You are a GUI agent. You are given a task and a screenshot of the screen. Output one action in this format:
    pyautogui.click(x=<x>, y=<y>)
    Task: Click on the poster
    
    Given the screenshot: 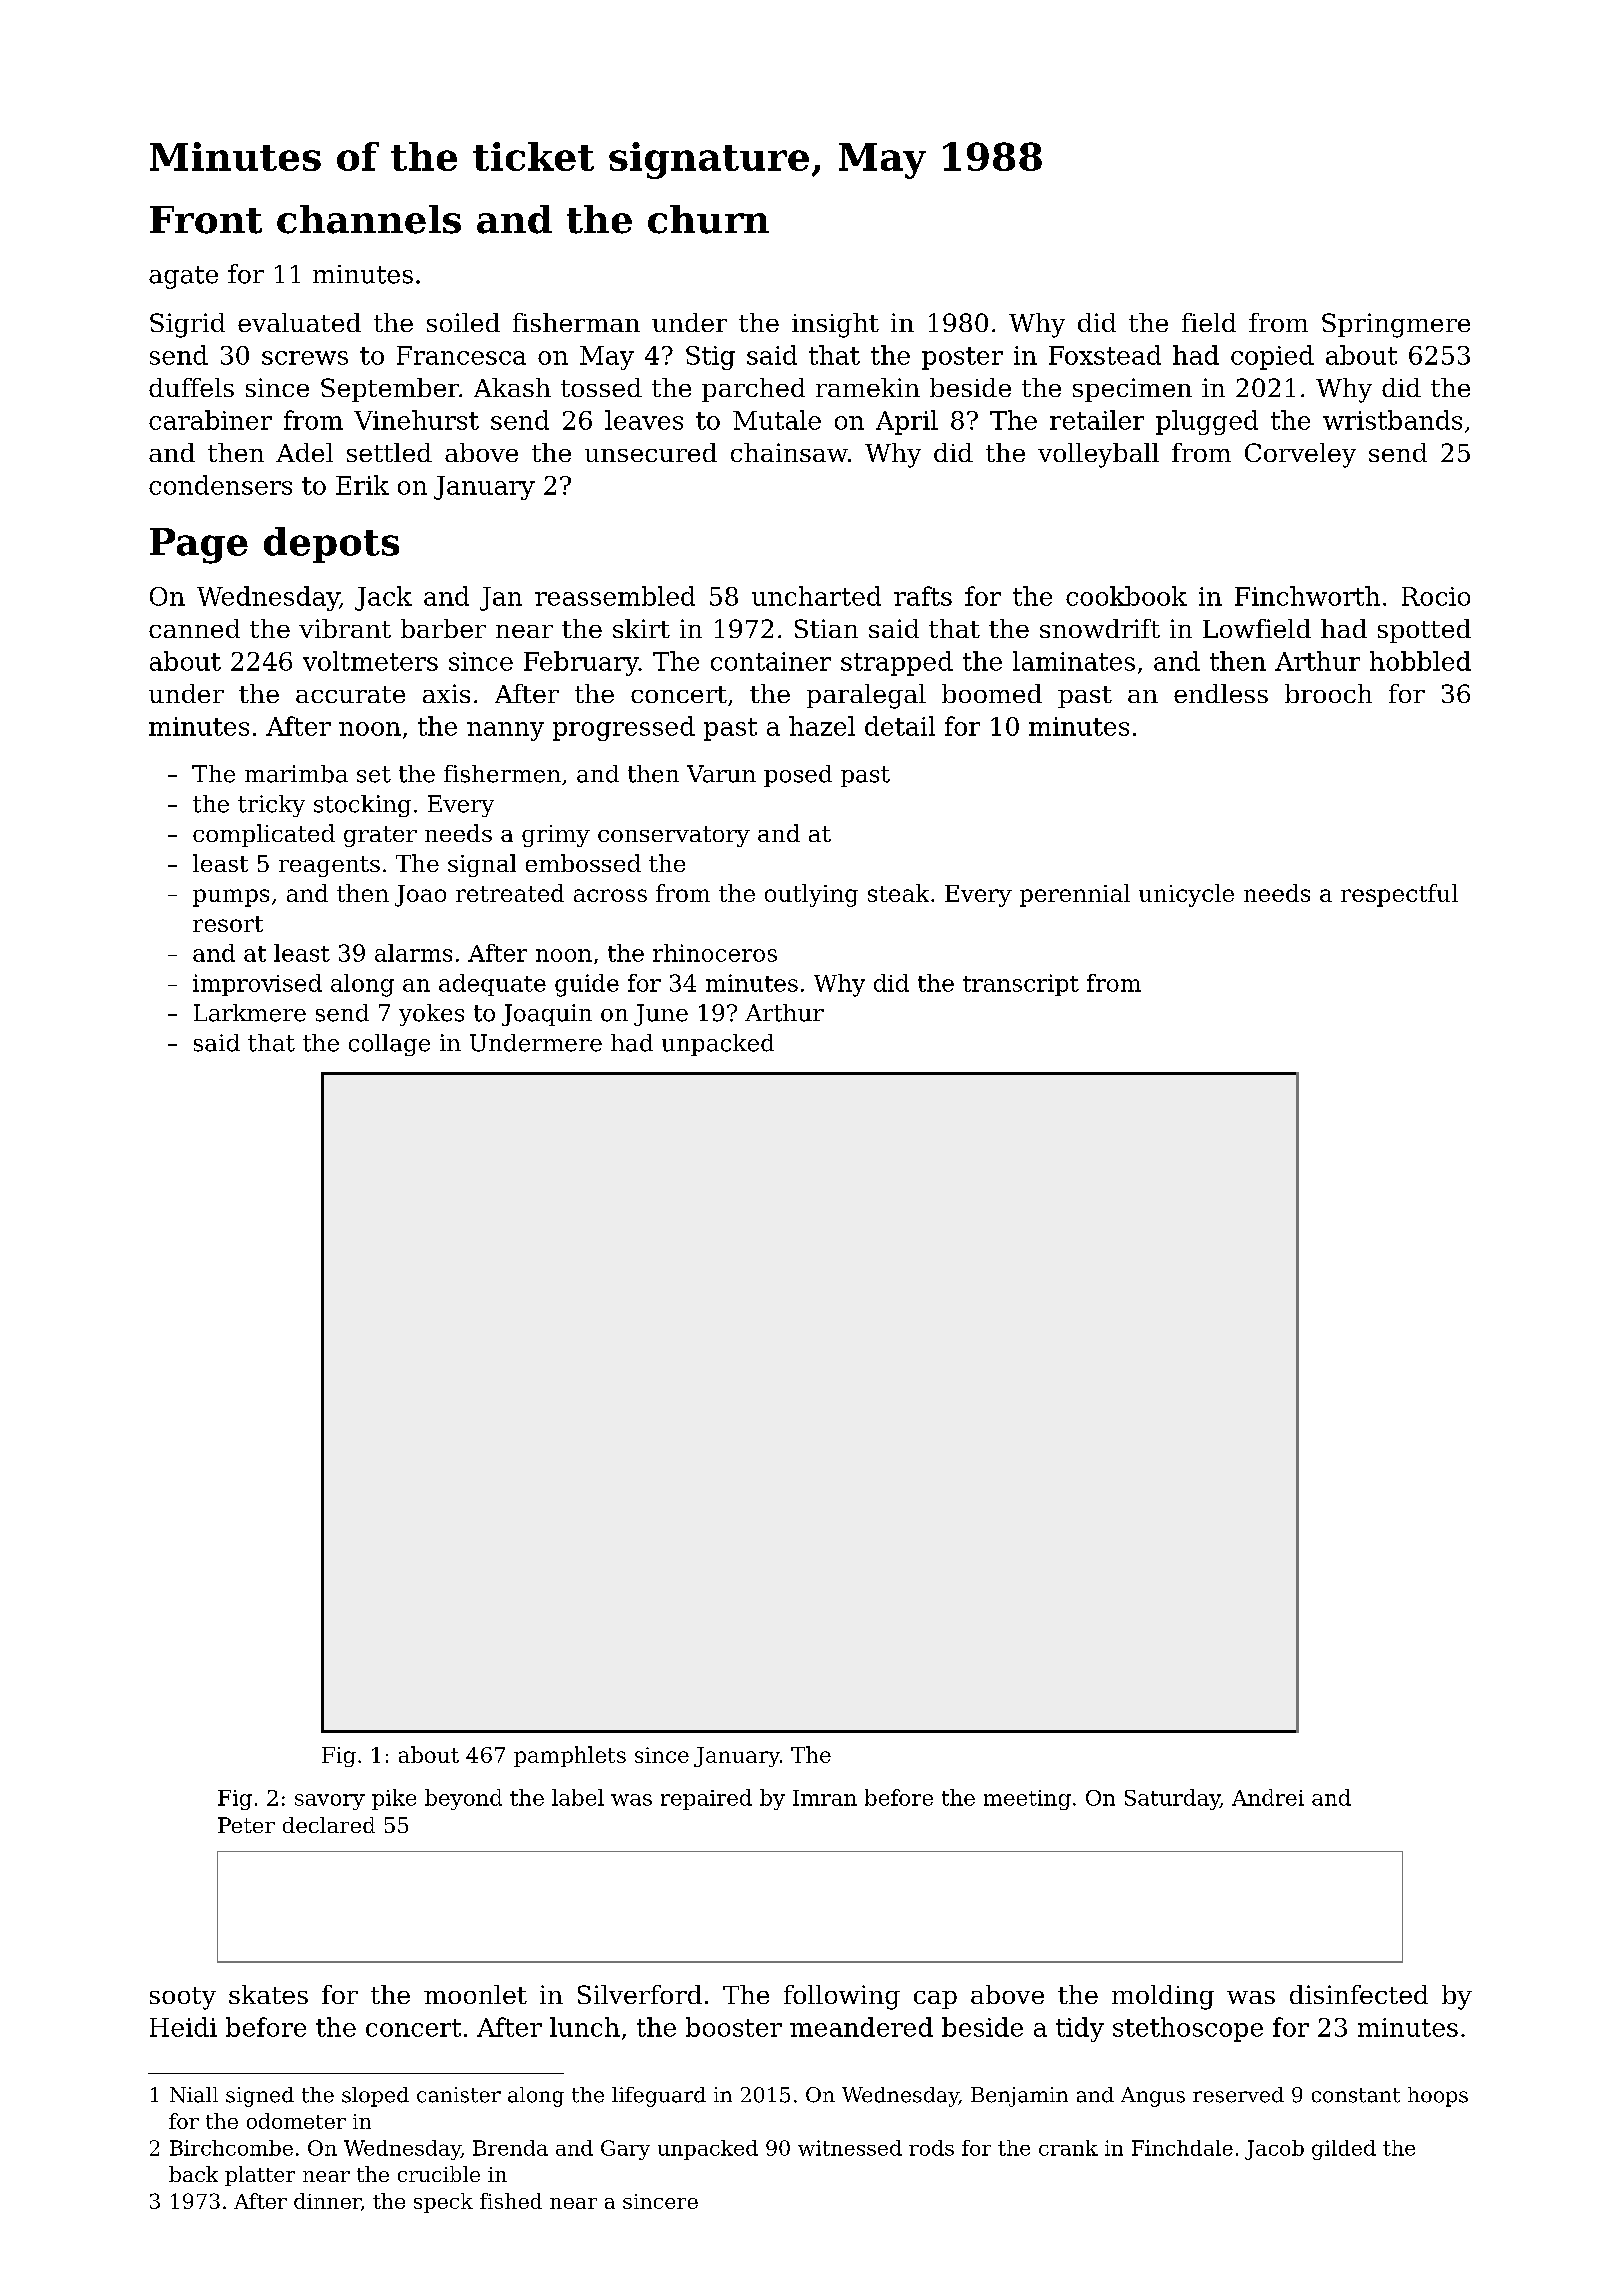 What is the action you would take?
    pyautogui.click(x=962, y=358)
